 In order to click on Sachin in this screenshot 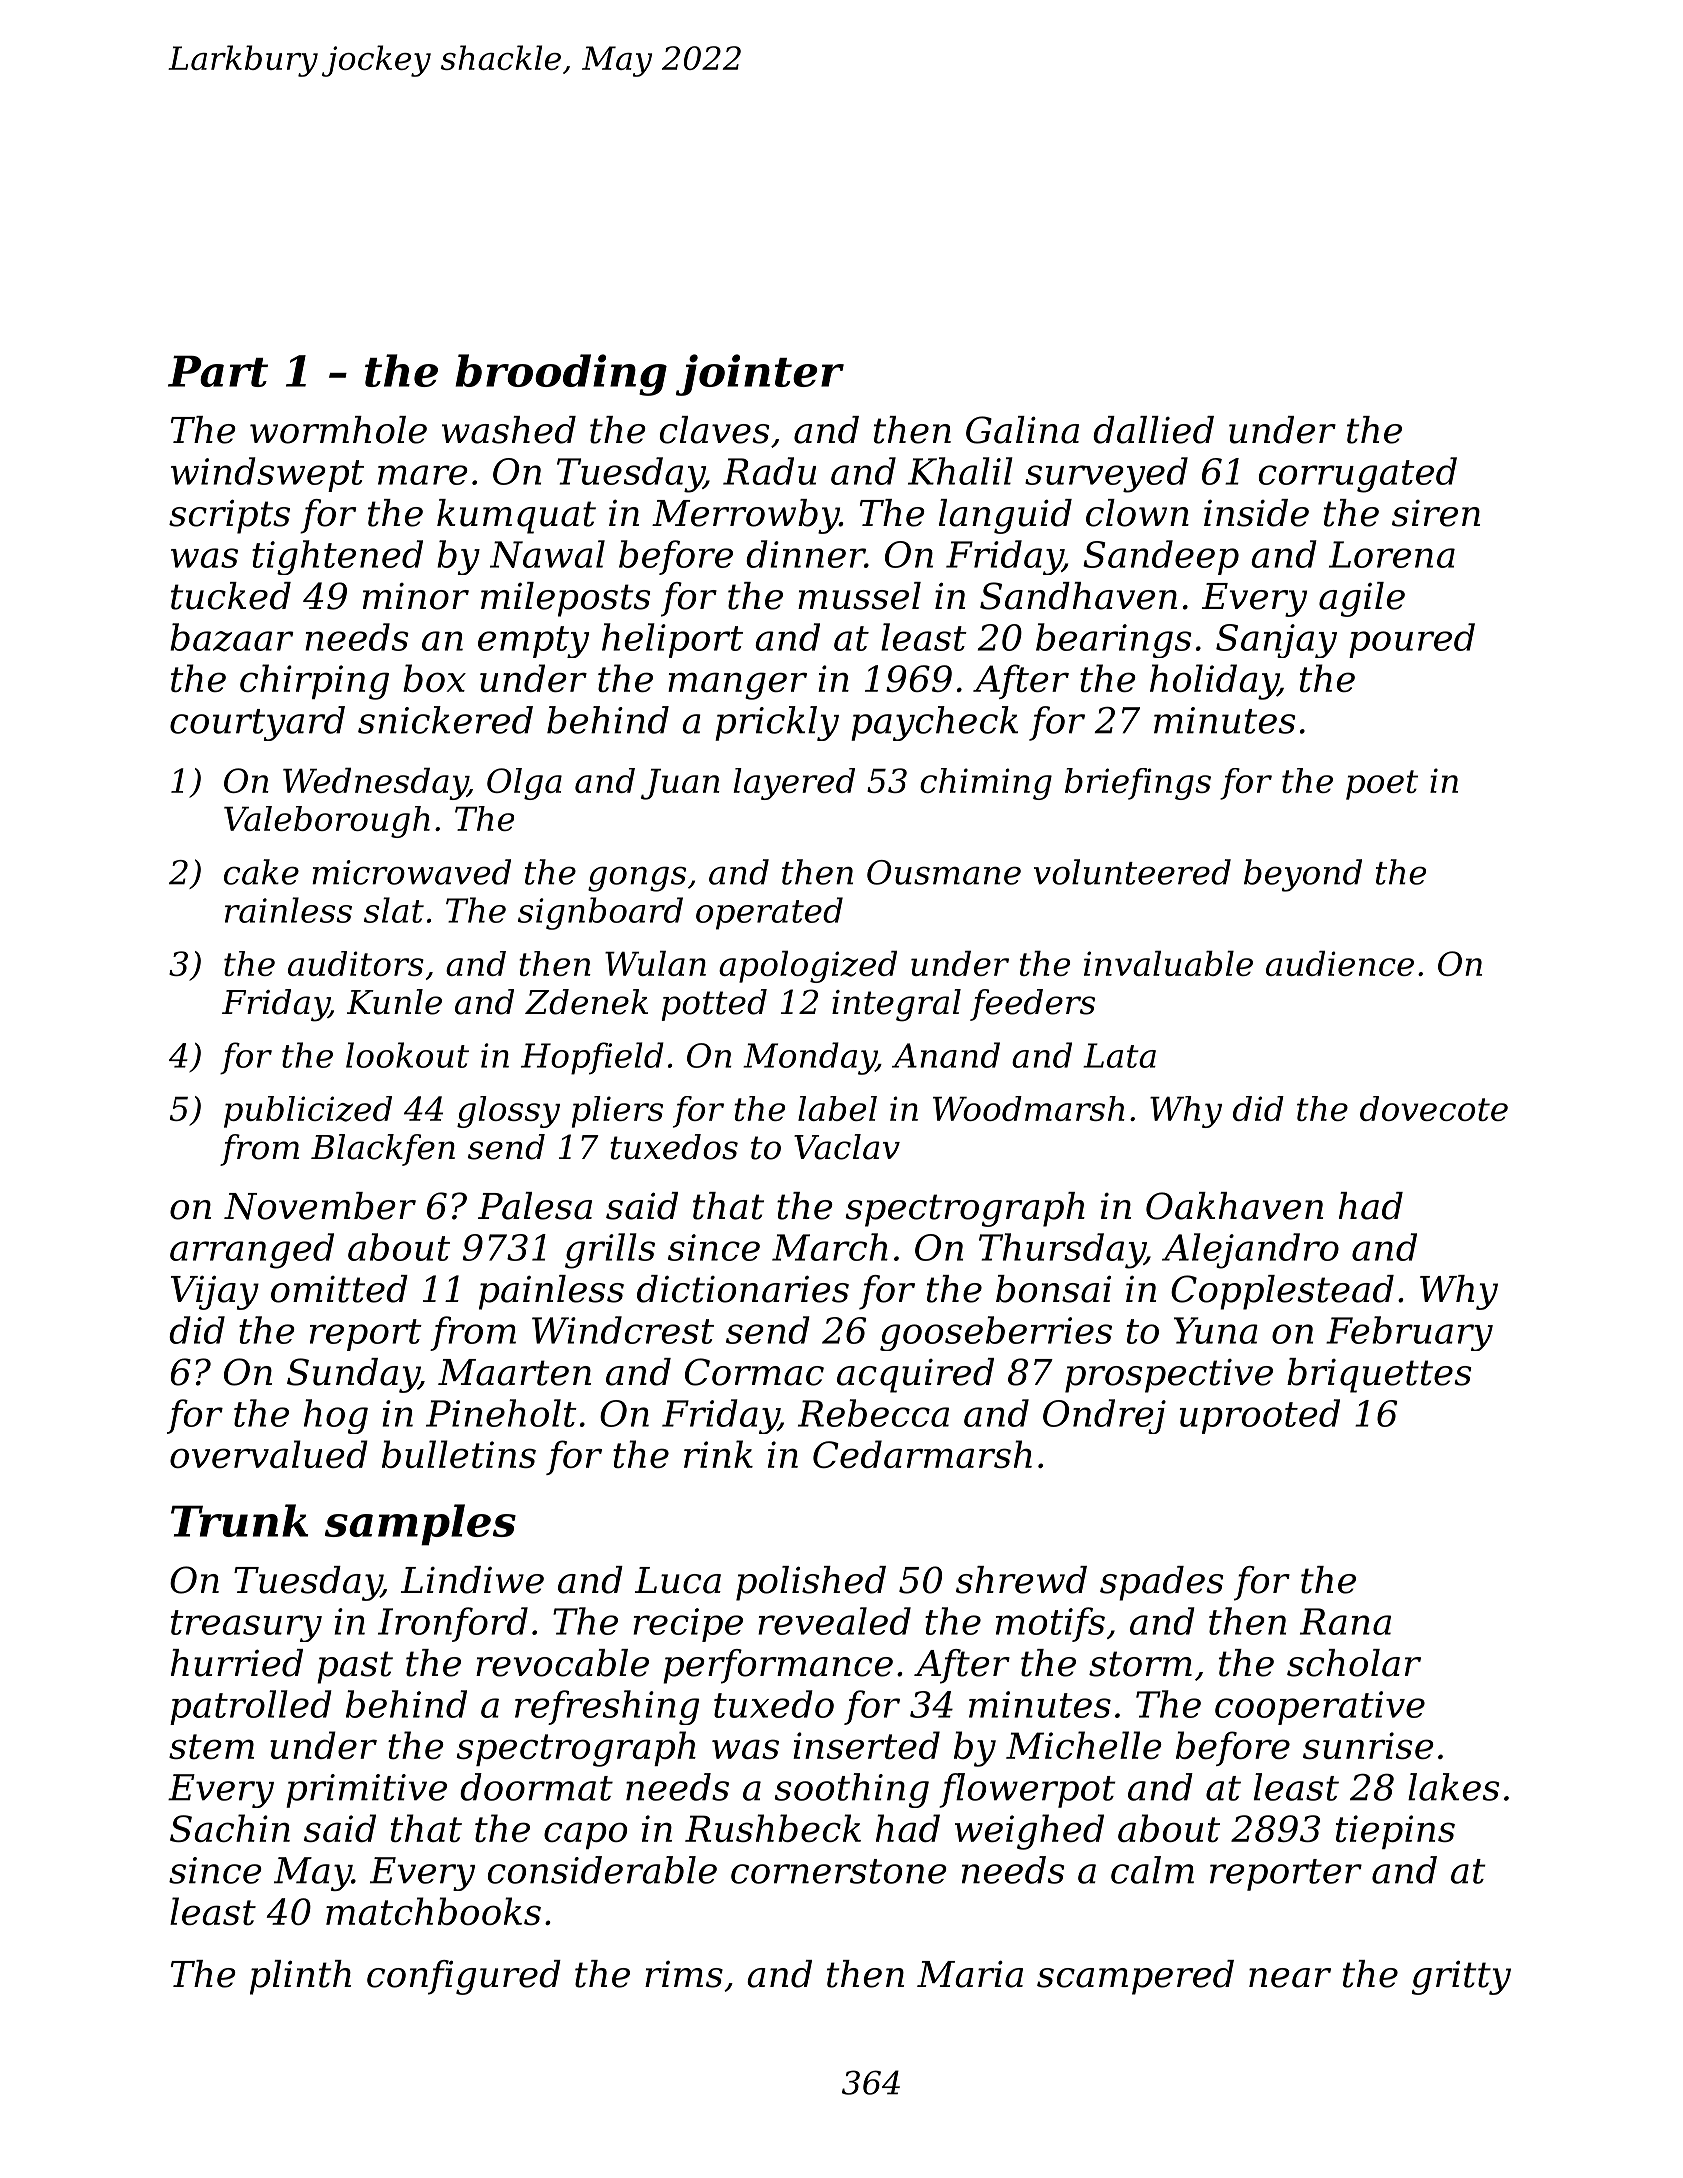, I will do `click(230, 1828)`.
